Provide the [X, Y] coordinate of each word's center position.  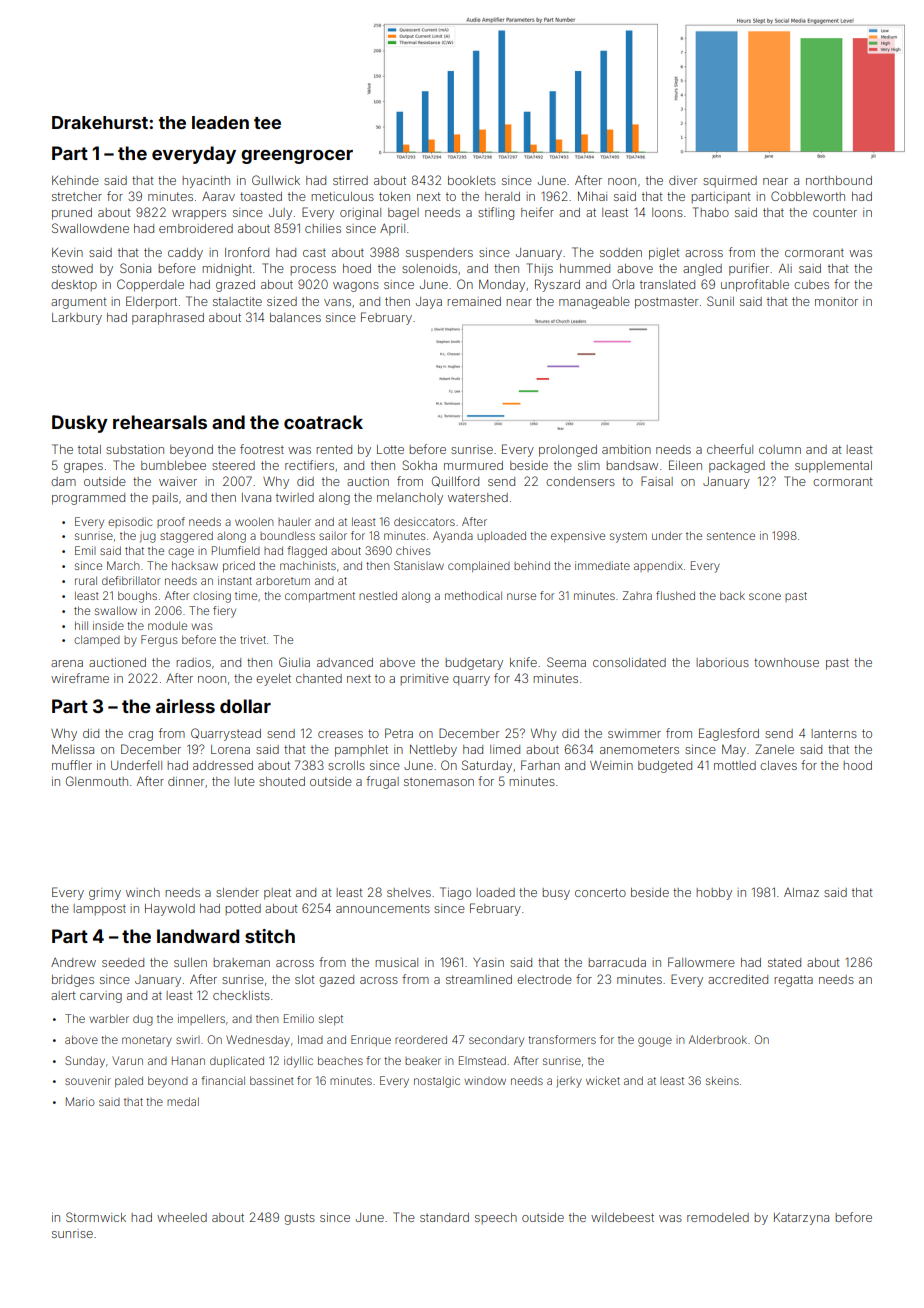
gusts [299, 1219]
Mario [80, 1101]
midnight [227, 270]
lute [244, 781]
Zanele [774, 749]
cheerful [730, 449]
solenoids [429, 268]
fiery [224, 612]
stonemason [439, 782]
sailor [333, 535]
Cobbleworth [808, 196]
